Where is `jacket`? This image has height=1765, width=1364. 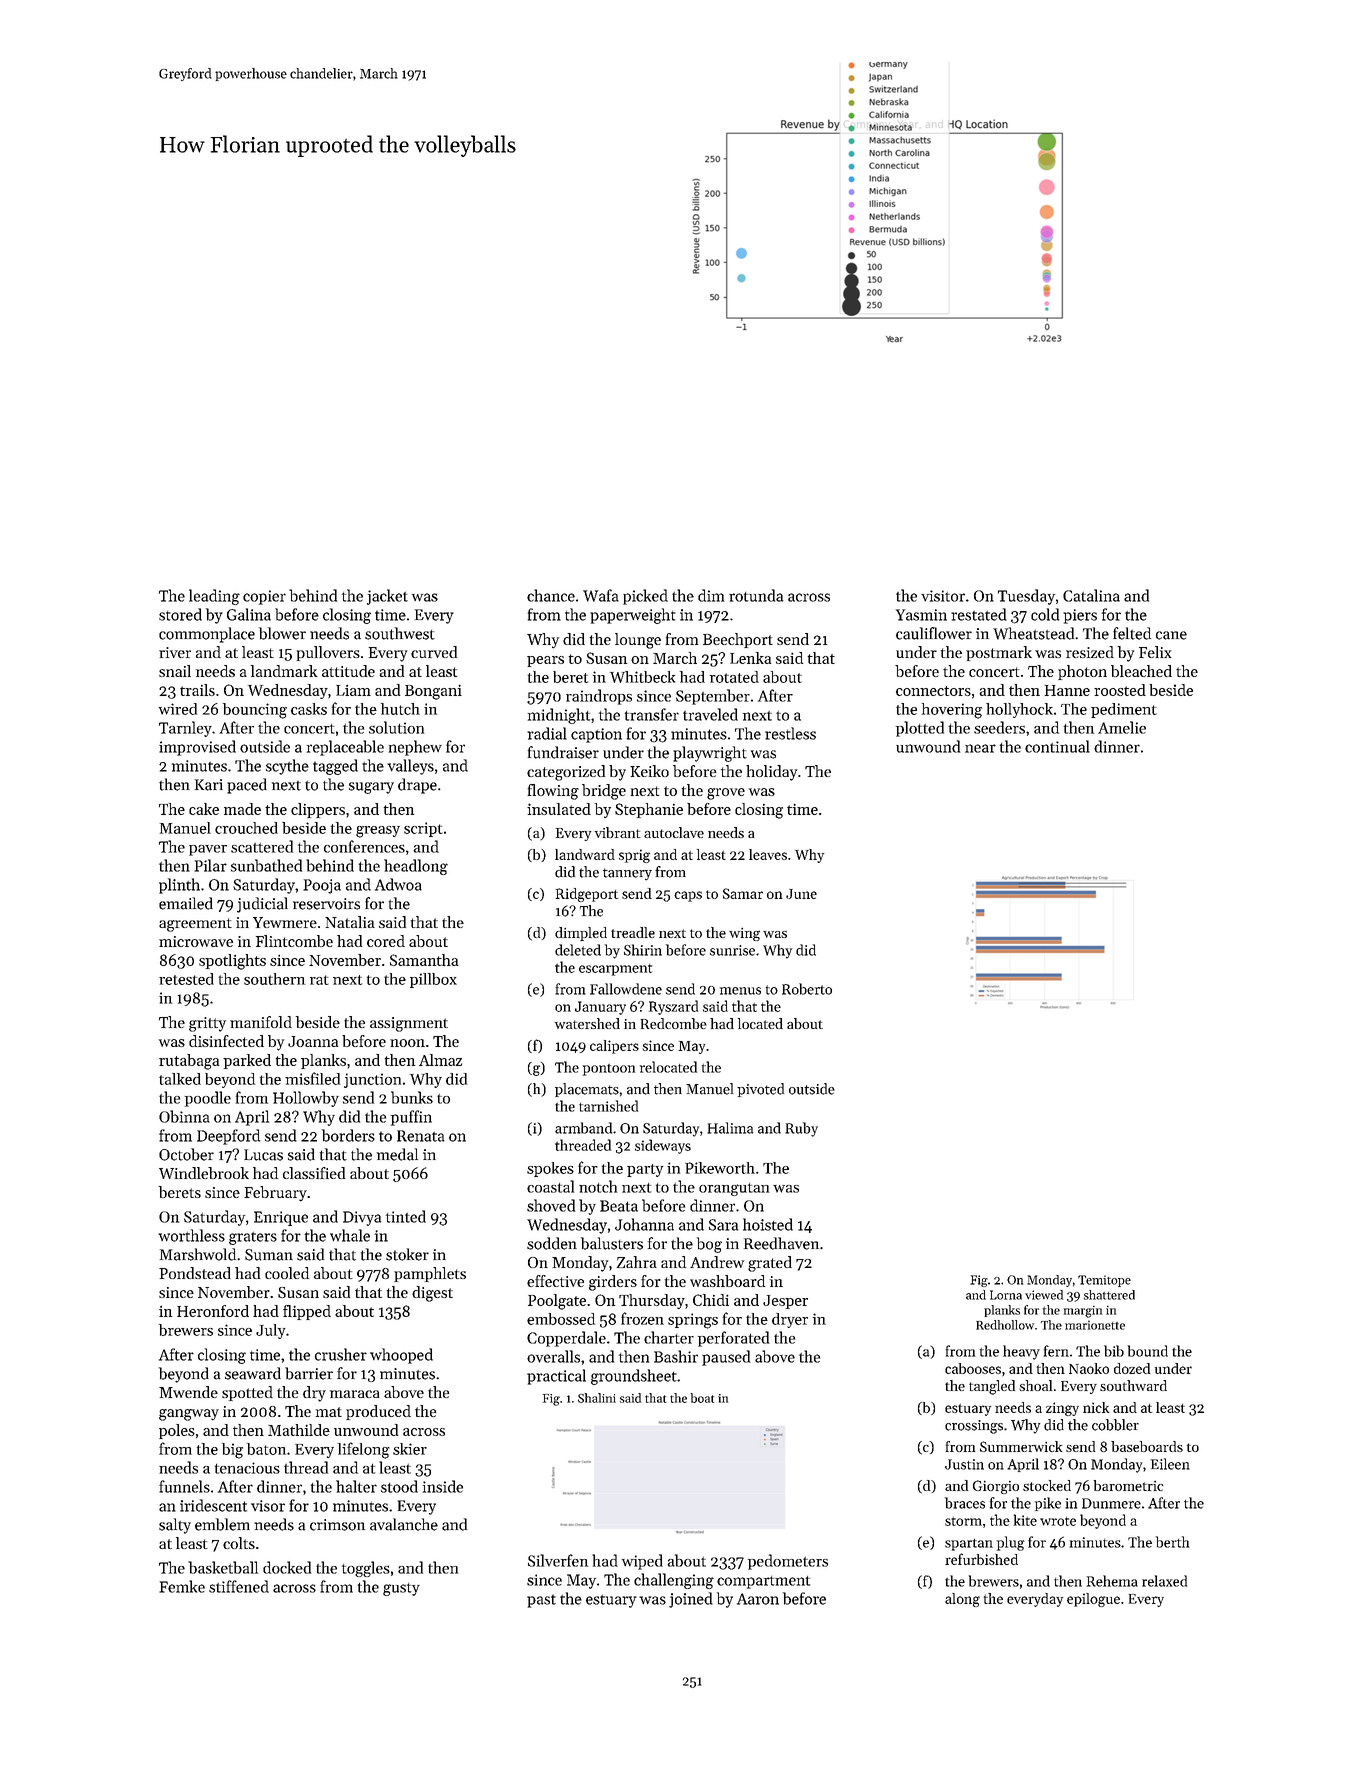 jacket is located at coordinates (387, 597).
